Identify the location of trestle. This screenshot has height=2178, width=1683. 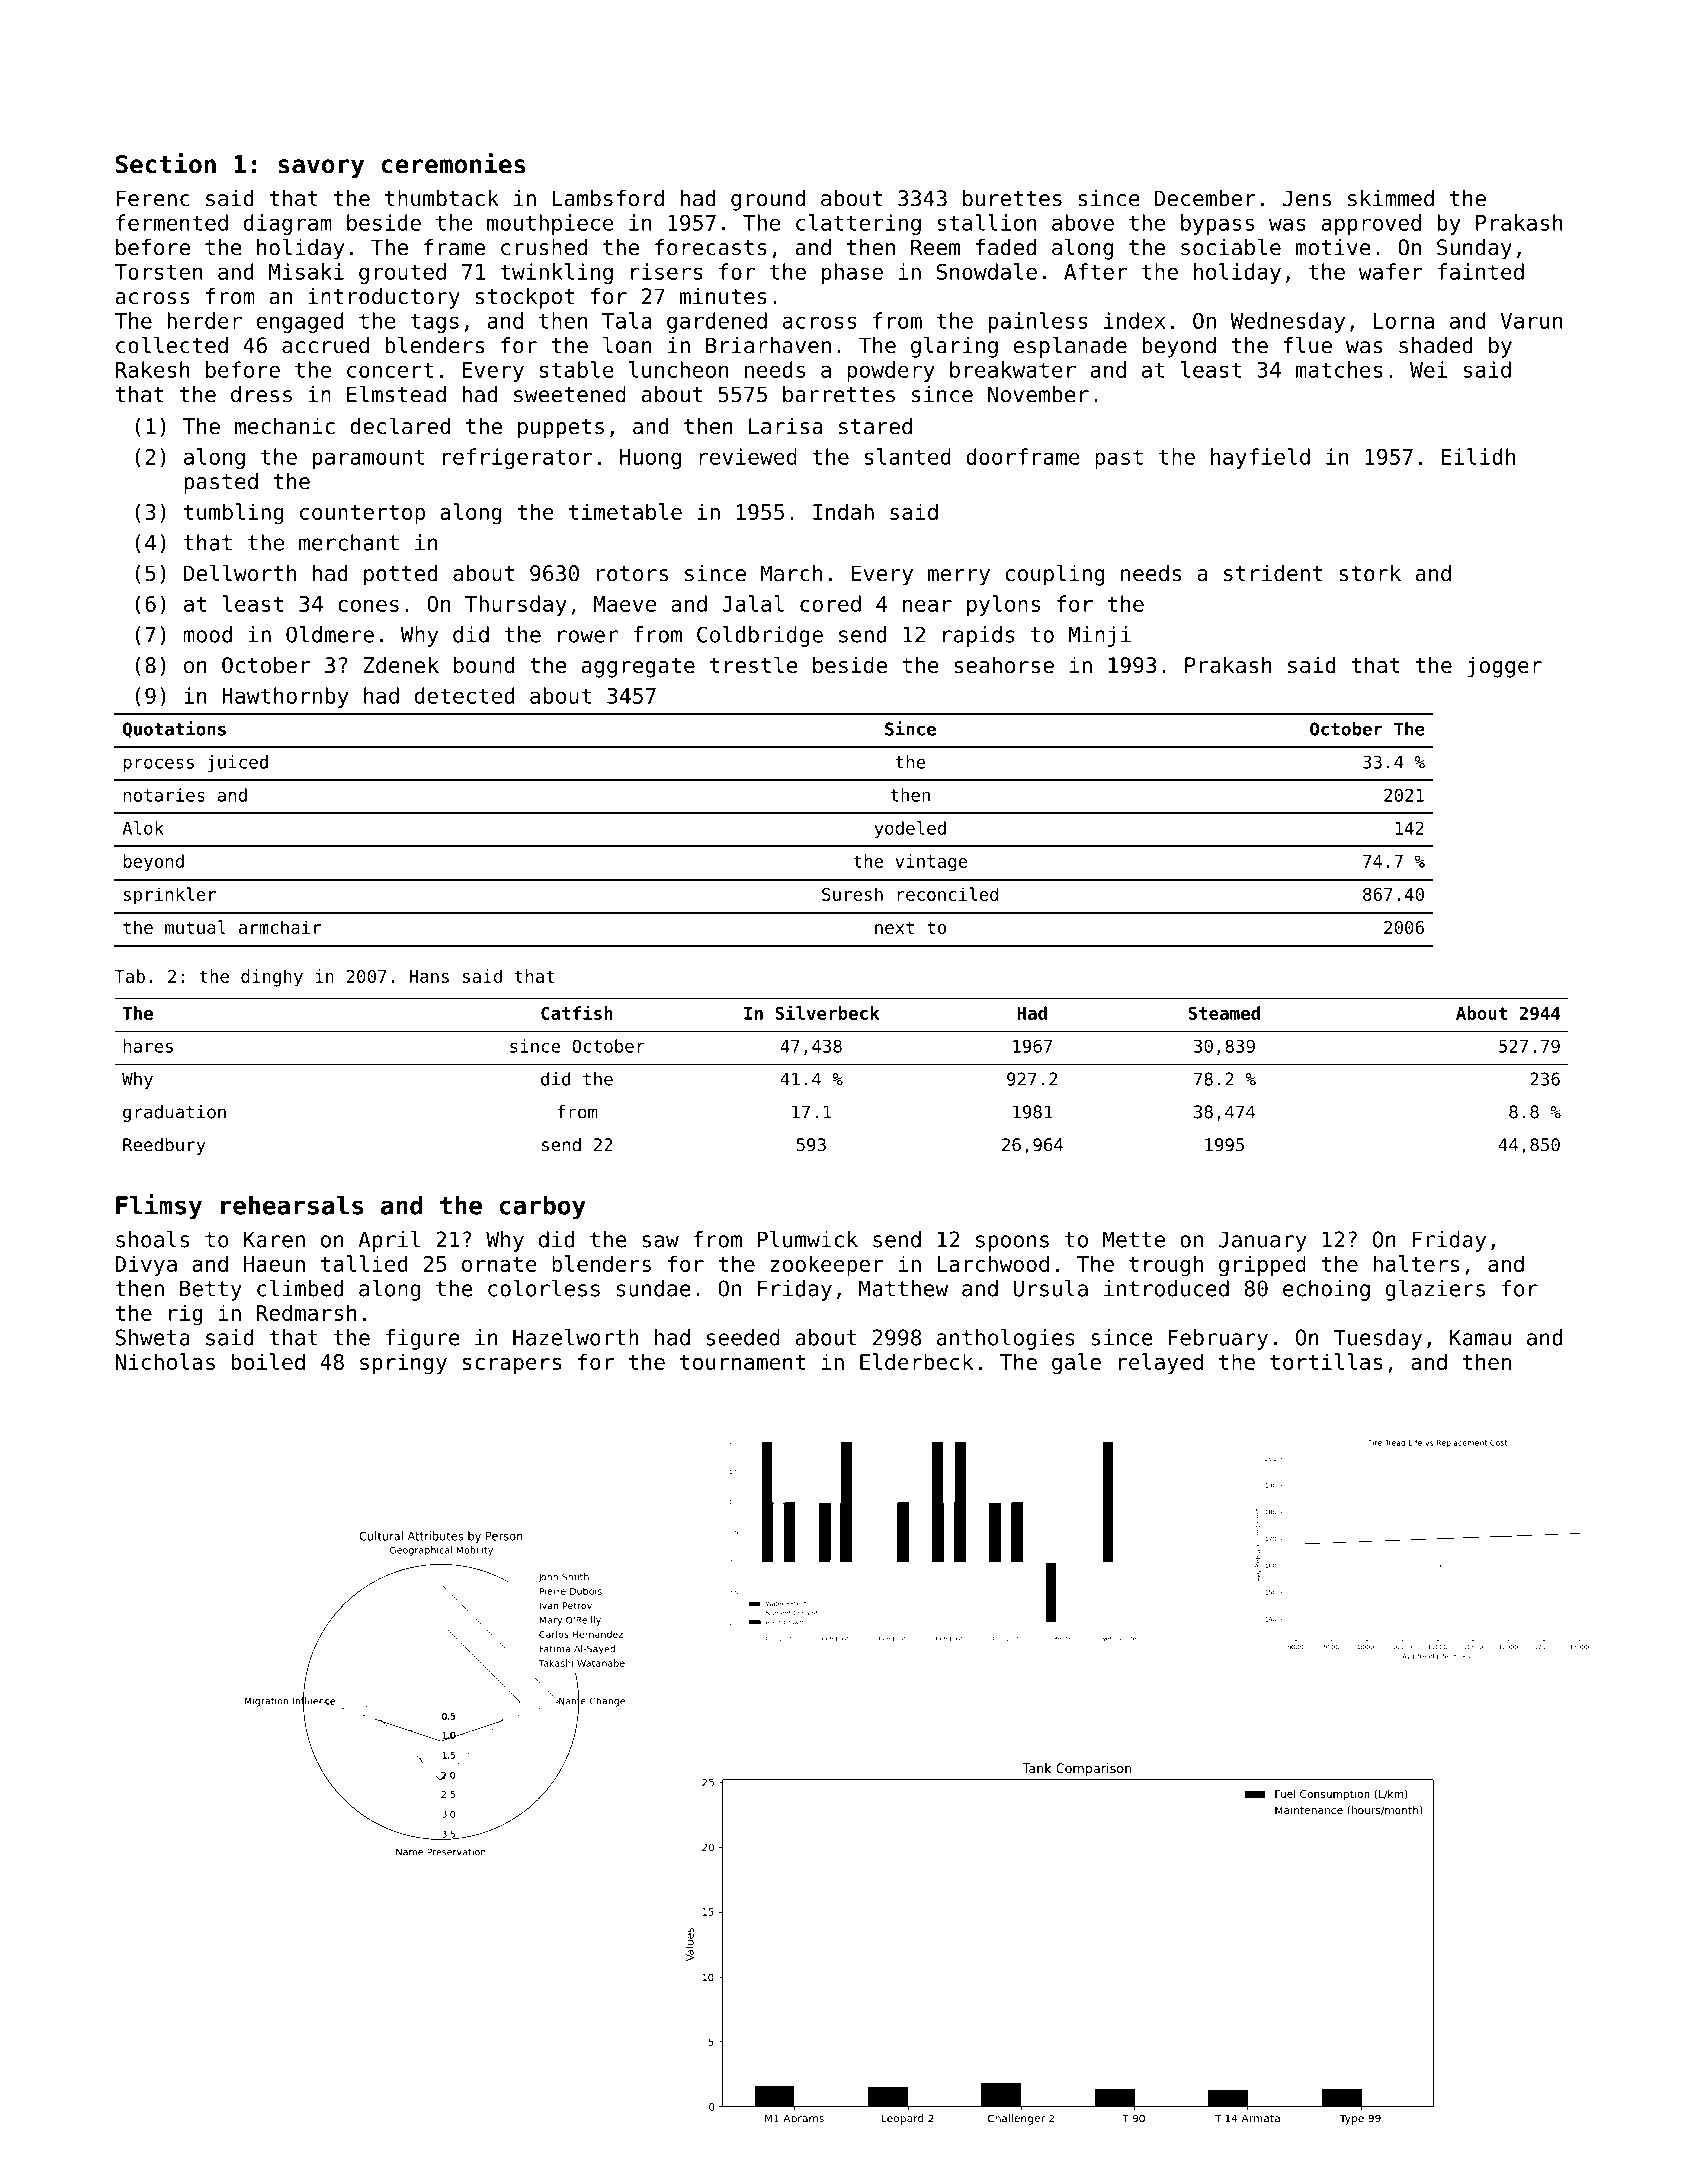
(753, 664).
